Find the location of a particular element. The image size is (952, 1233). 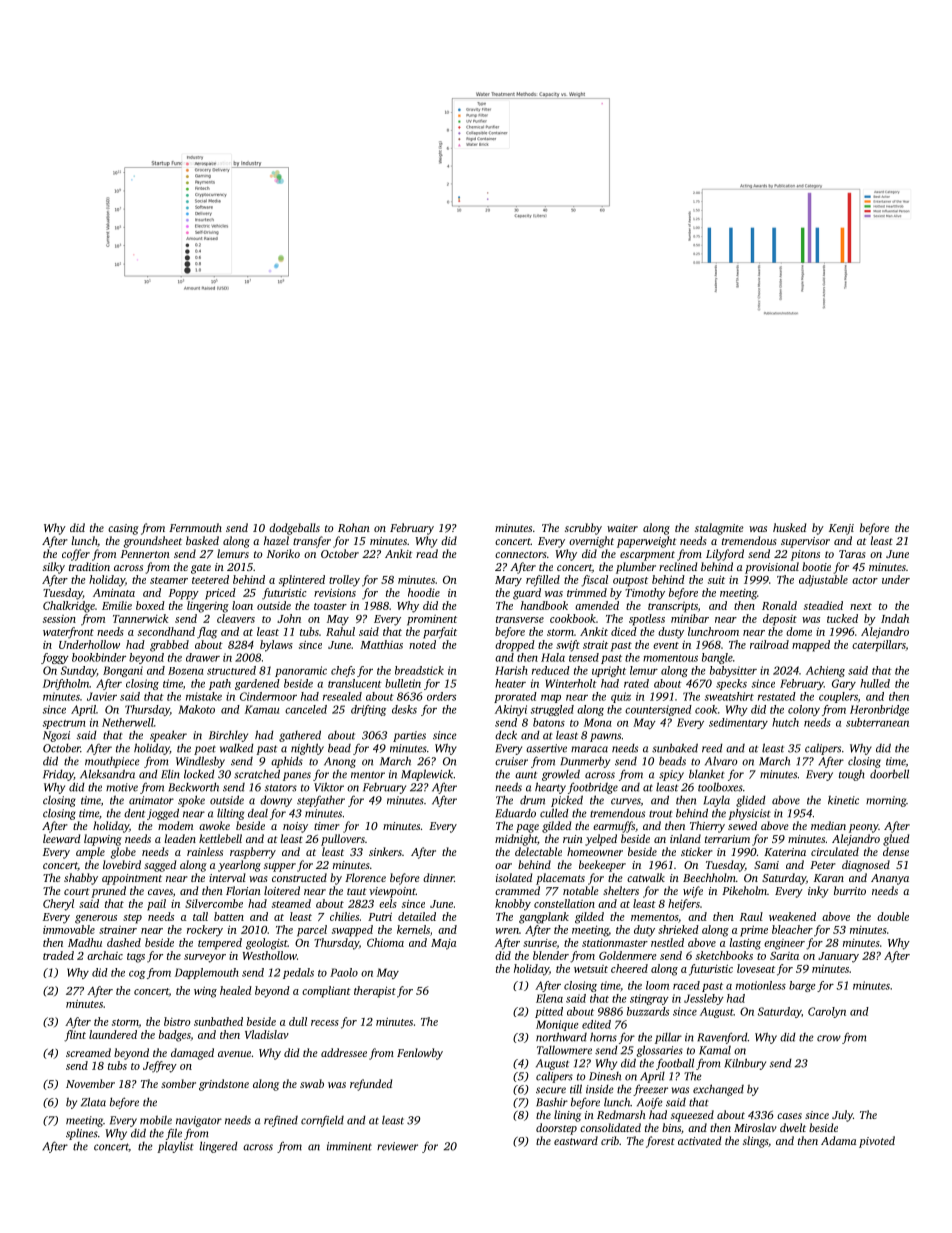

flint is located at coordinates (75, 1036).
